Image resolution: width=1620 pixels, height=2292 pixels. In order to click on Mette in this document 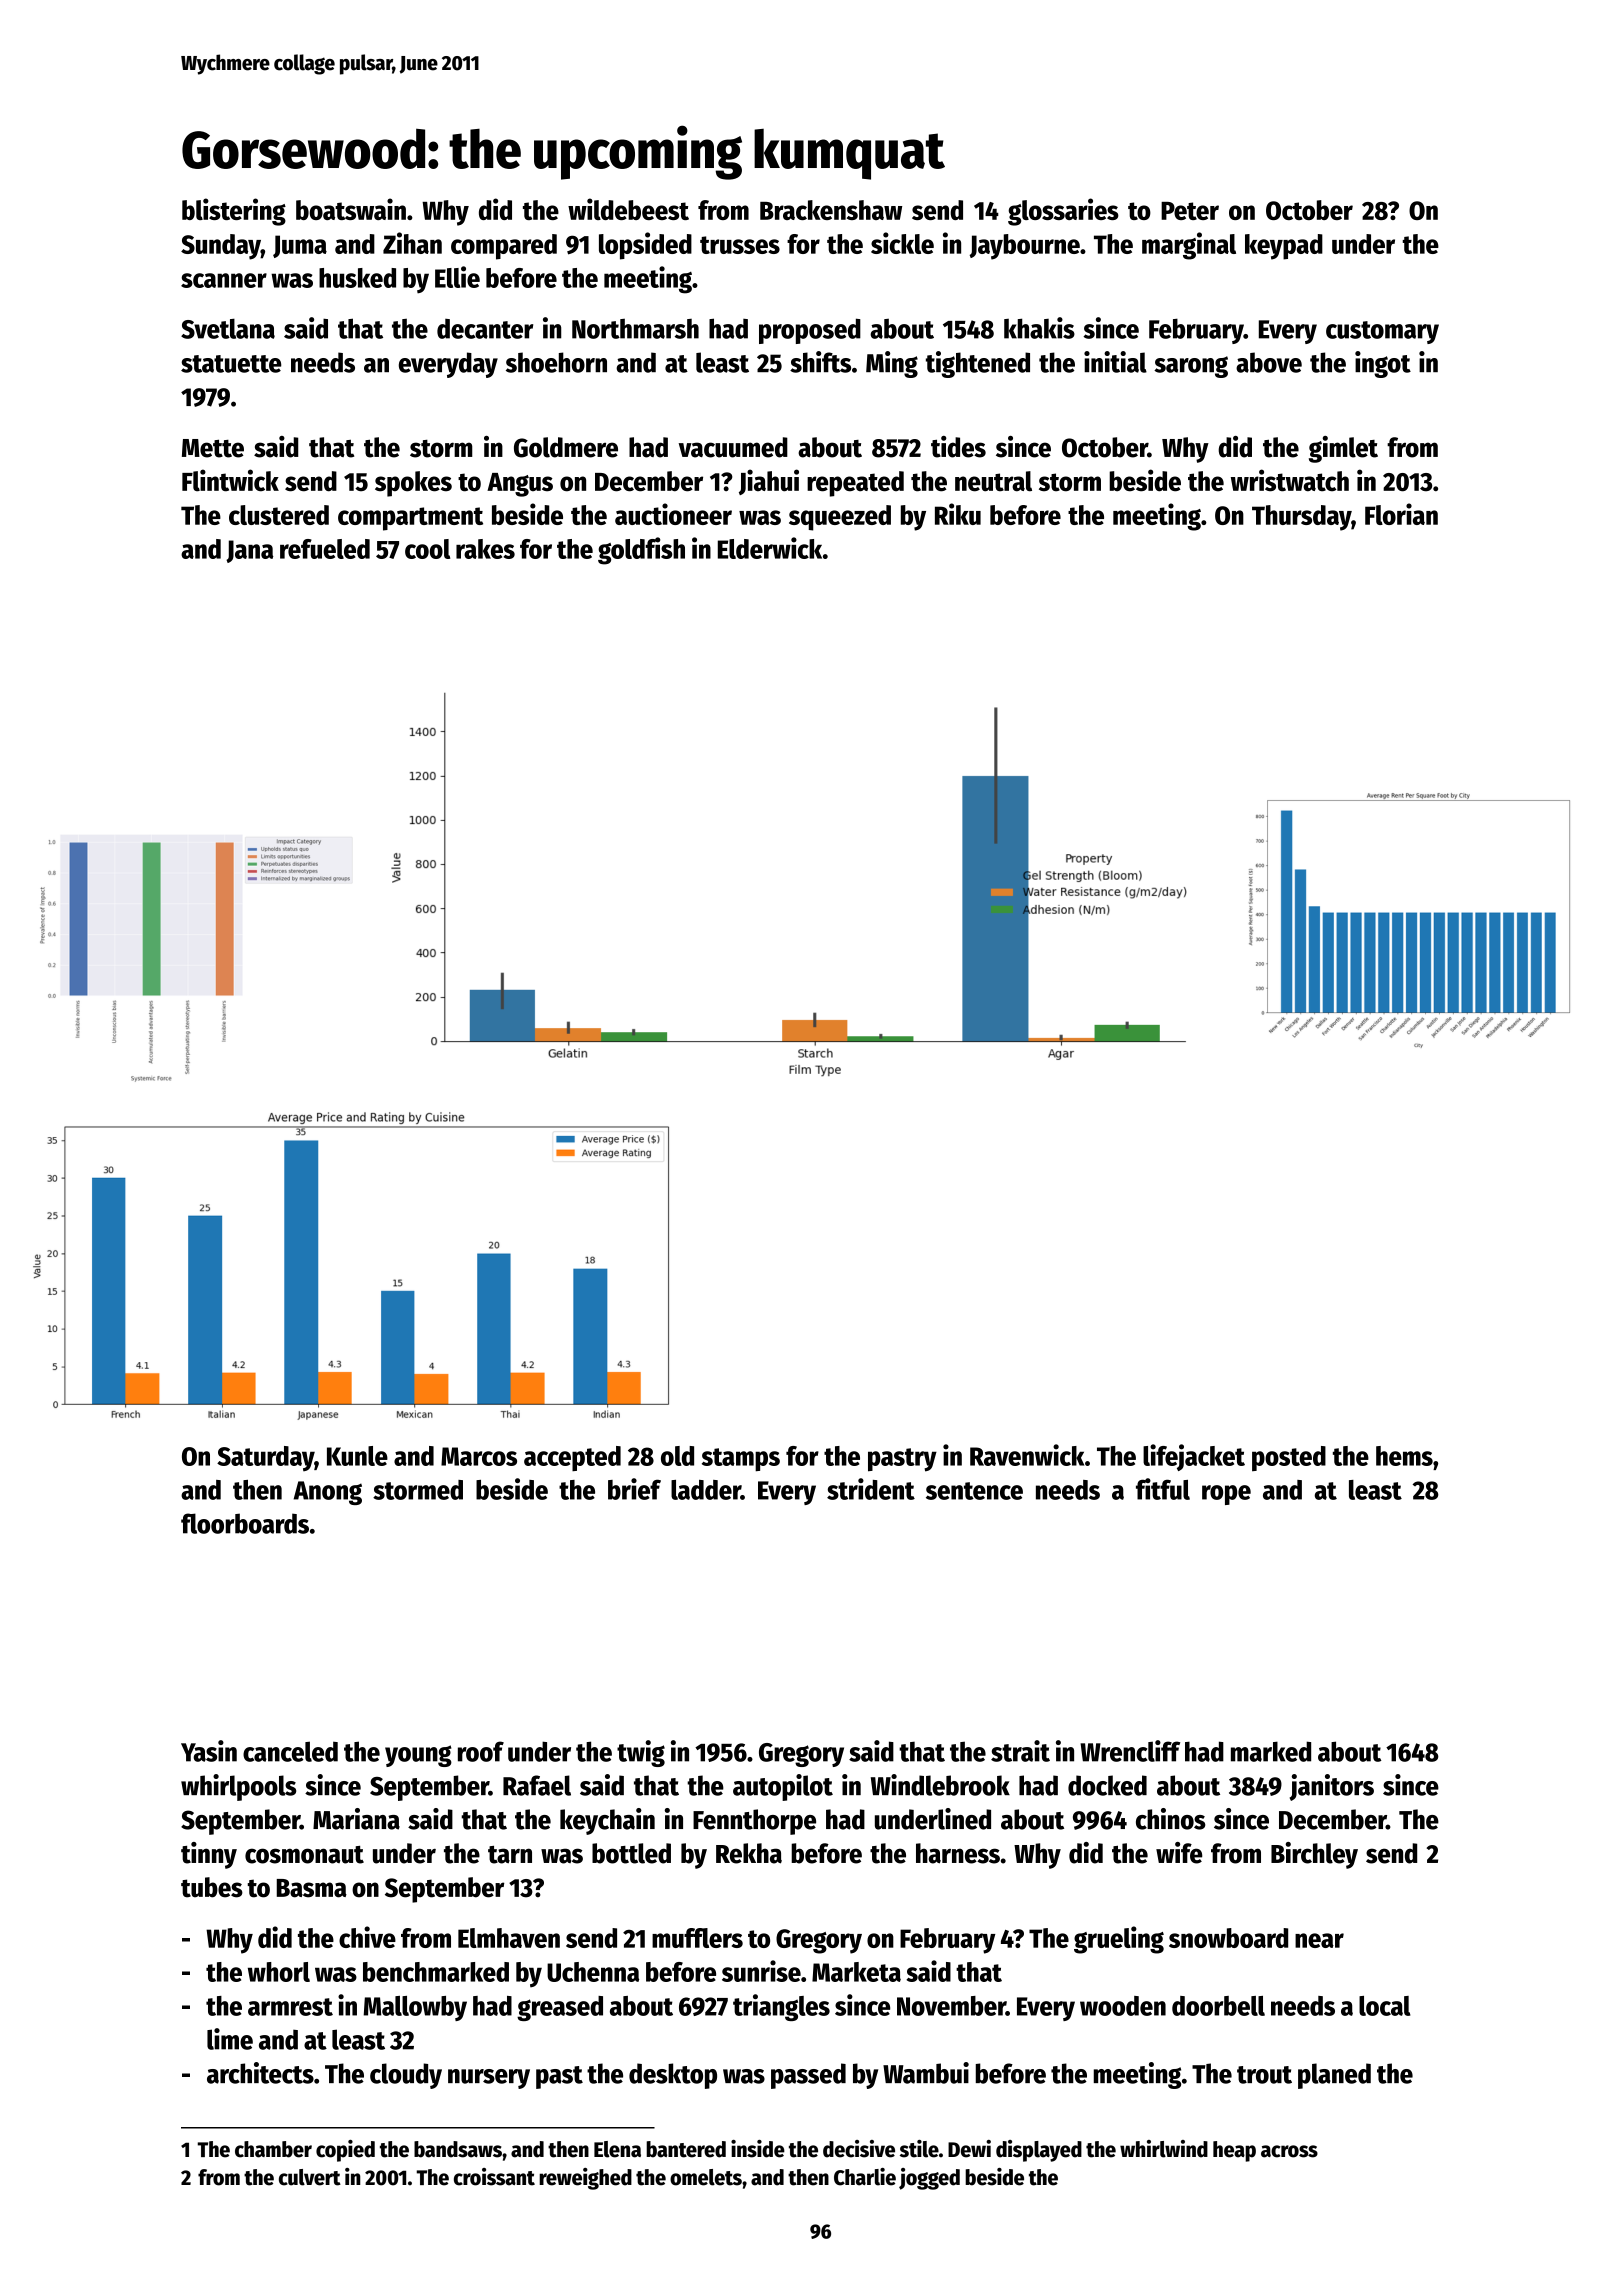, I will do `click(213, 448)`.
